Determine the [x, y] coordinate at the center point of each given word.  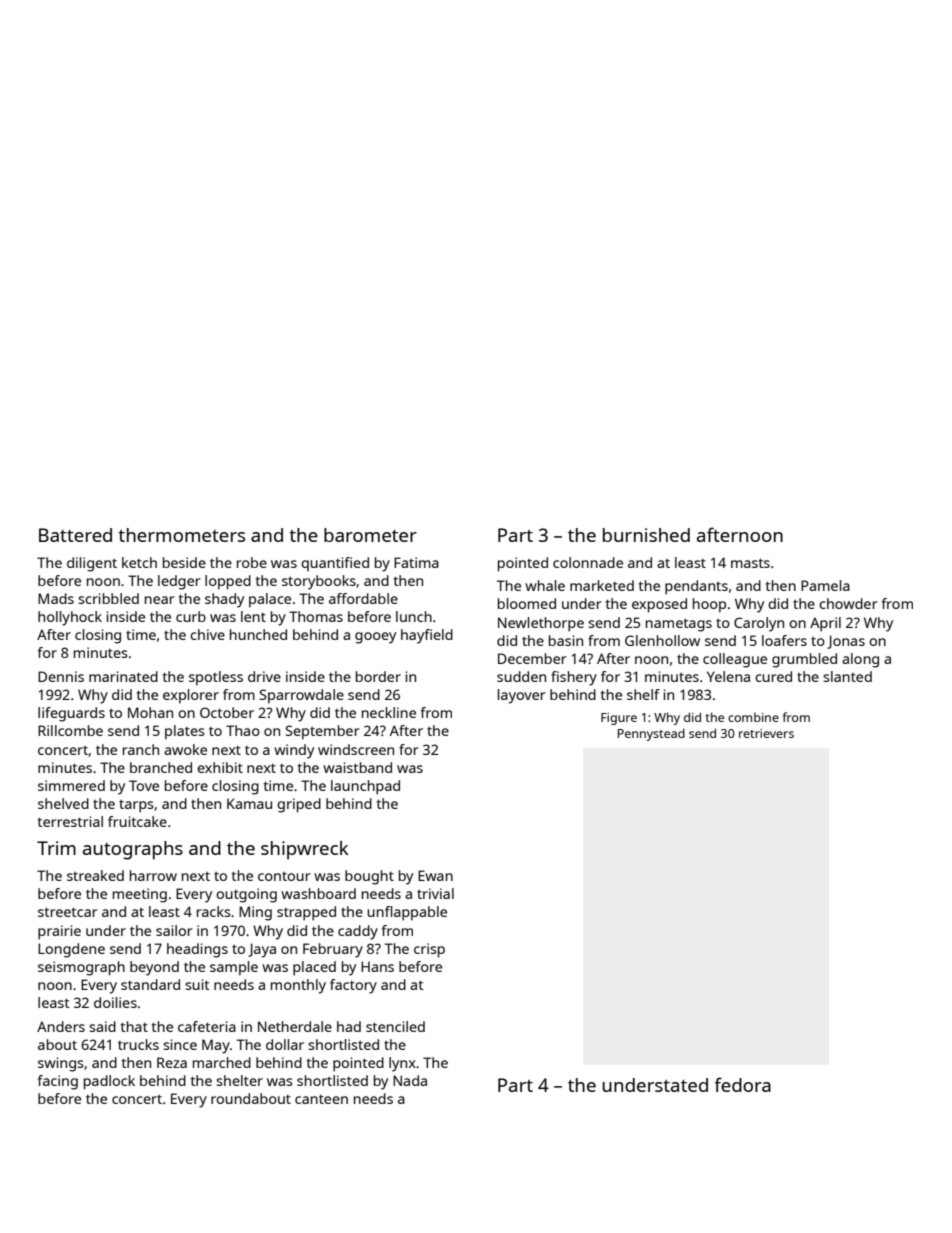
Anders [61, 1026]
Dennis [61, 676]
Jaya [262, 950]
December [532, 658]
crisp [429, 950]
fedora [743, 1084]
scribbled [108, 598]
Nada [410, 1080]
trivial [435, 893]
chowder [848, 603]
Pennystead [651, 734]
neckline [389, 712]
